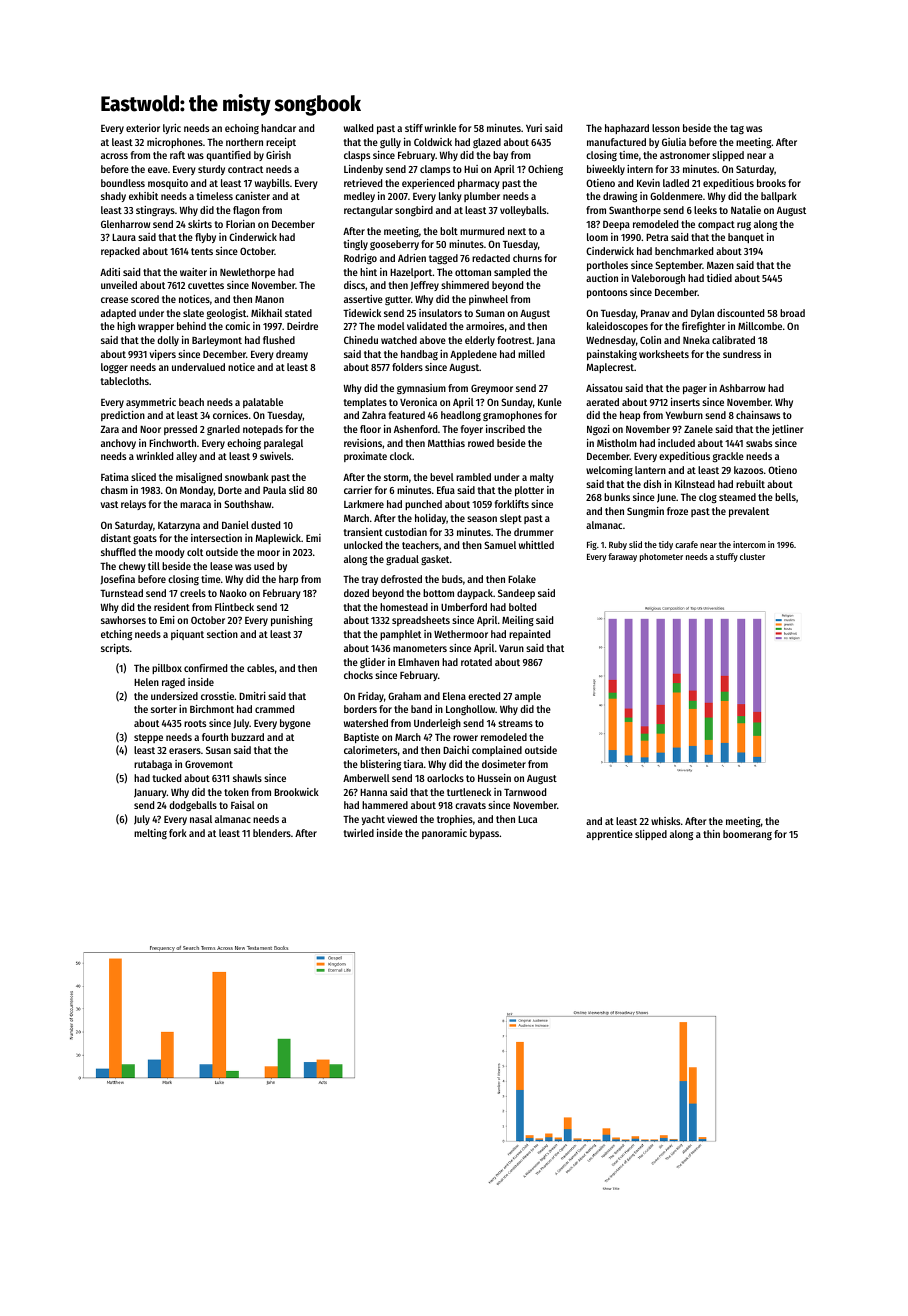  Describe the element at coordinates (666, 128) in the screenshot. I see `lesson` at that location.
